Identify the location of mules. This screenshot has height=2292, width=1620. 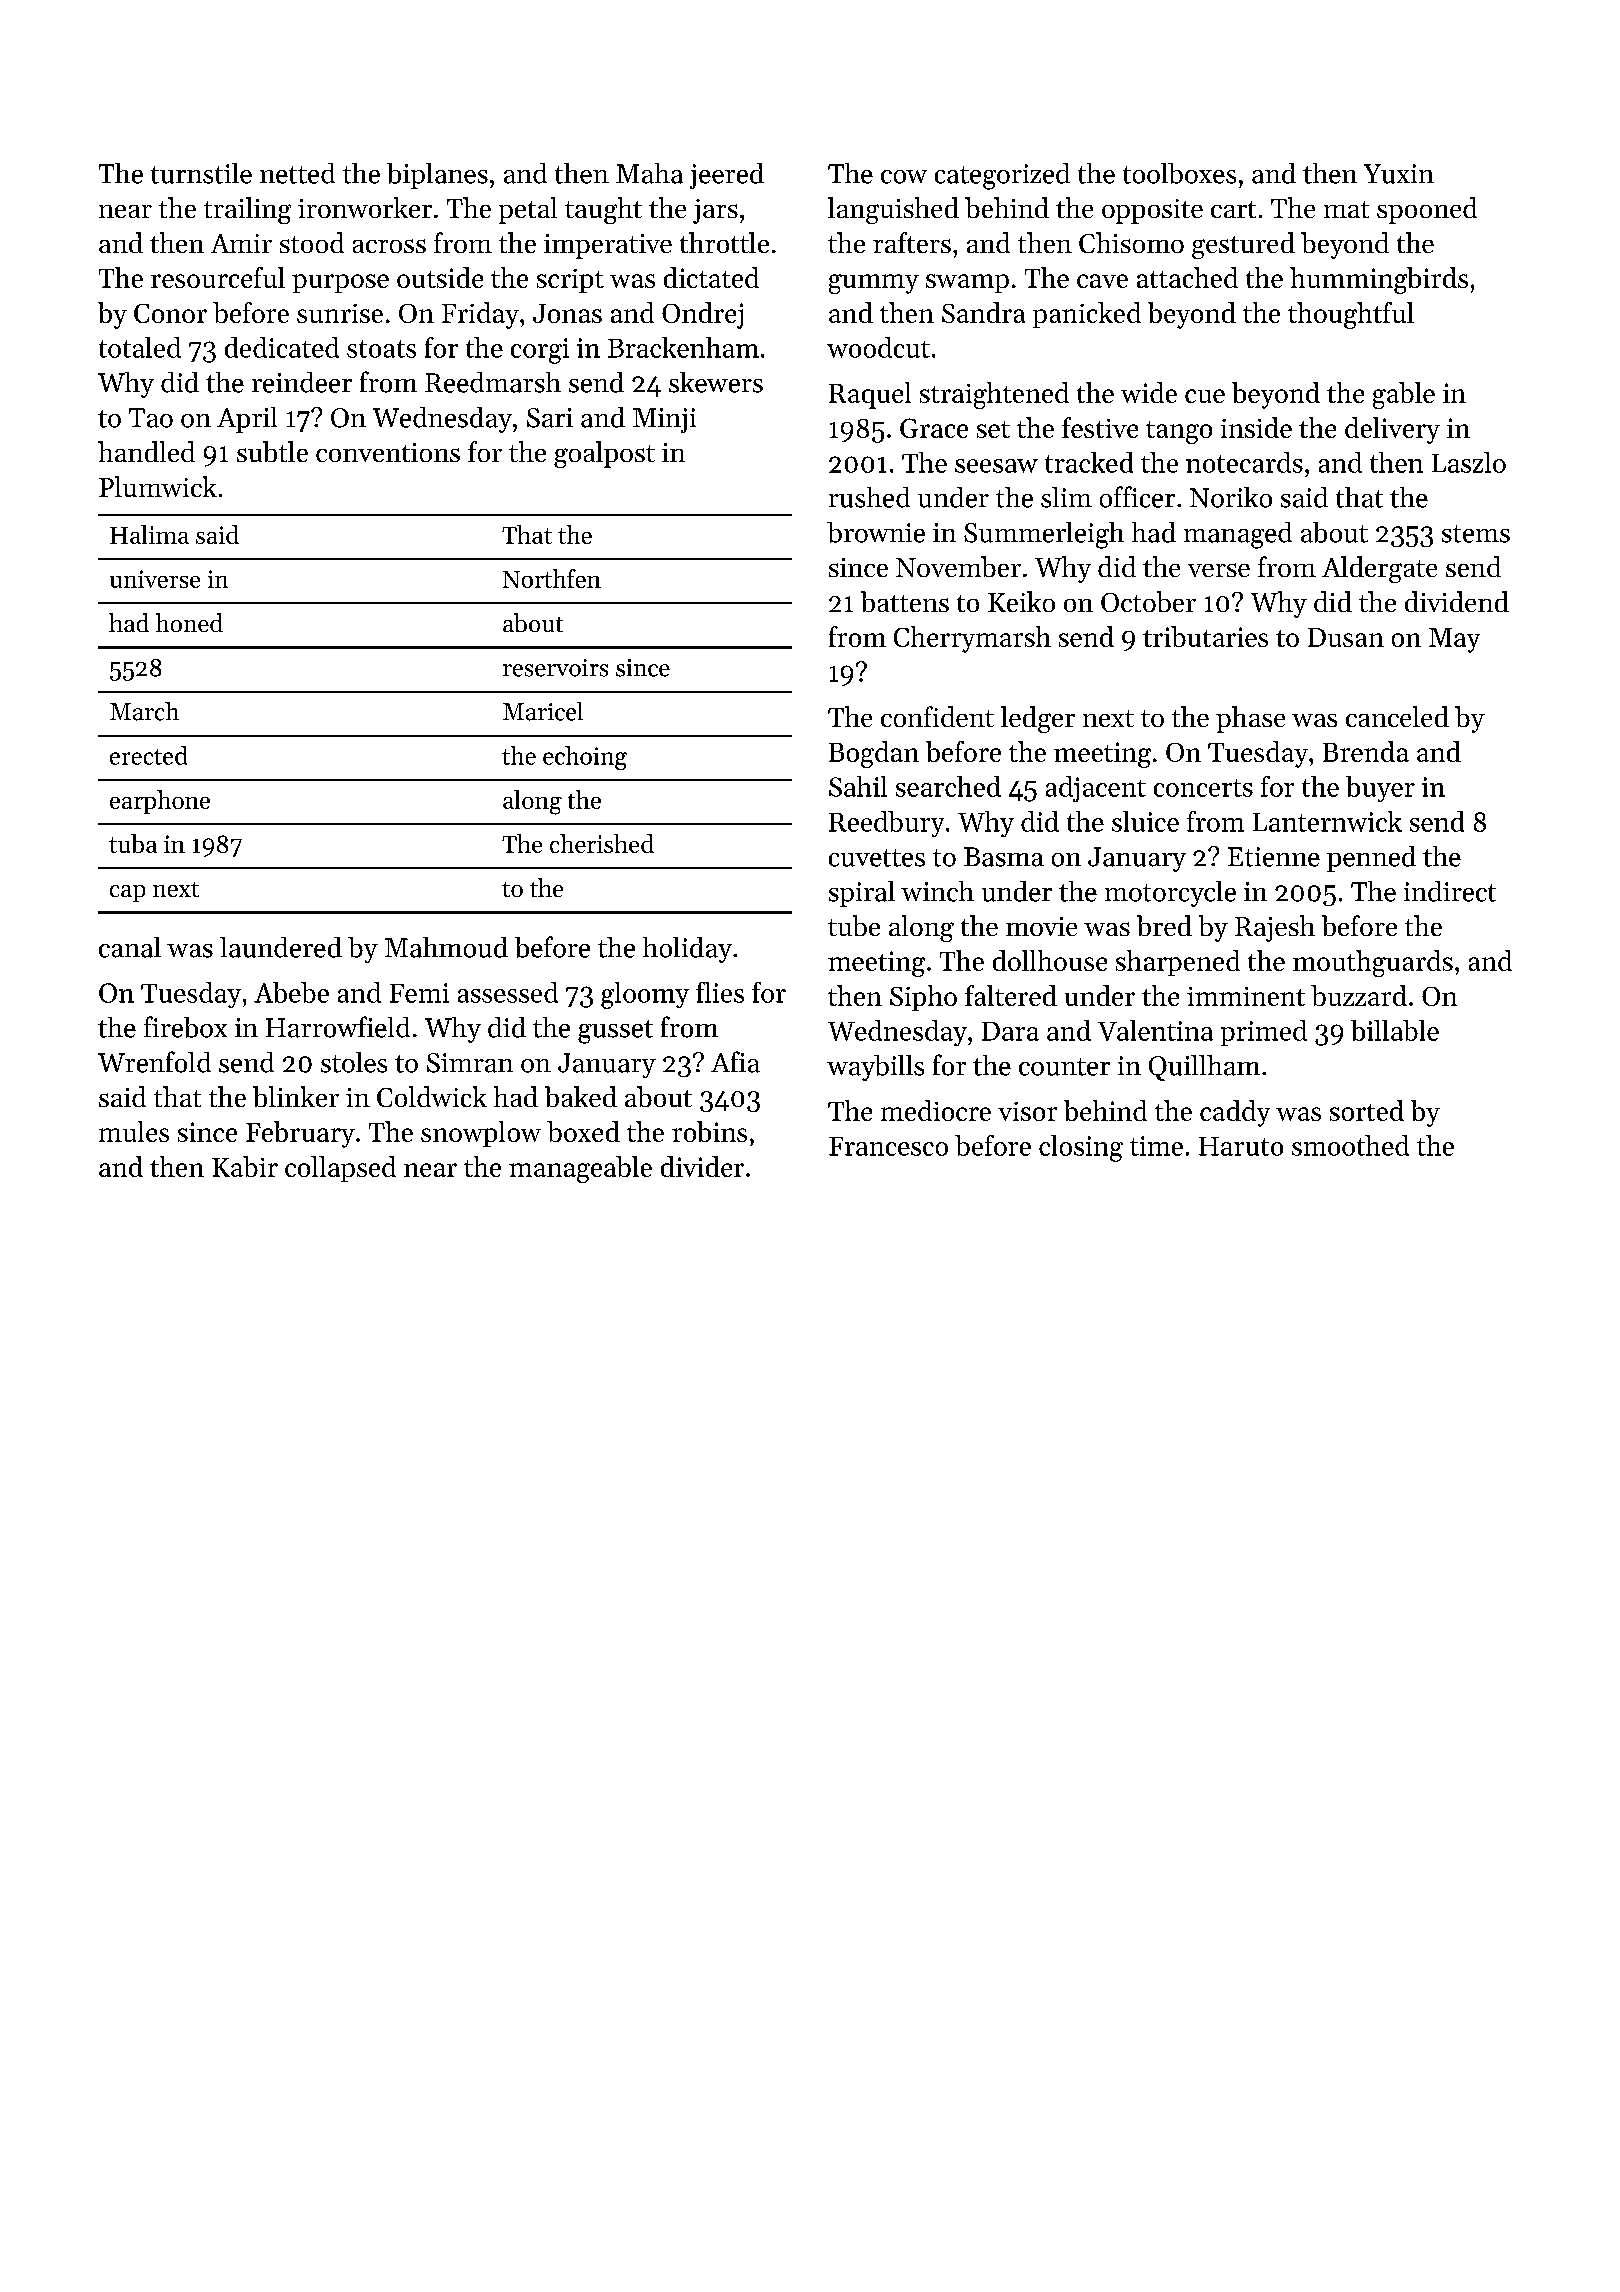
(134, 1131).
